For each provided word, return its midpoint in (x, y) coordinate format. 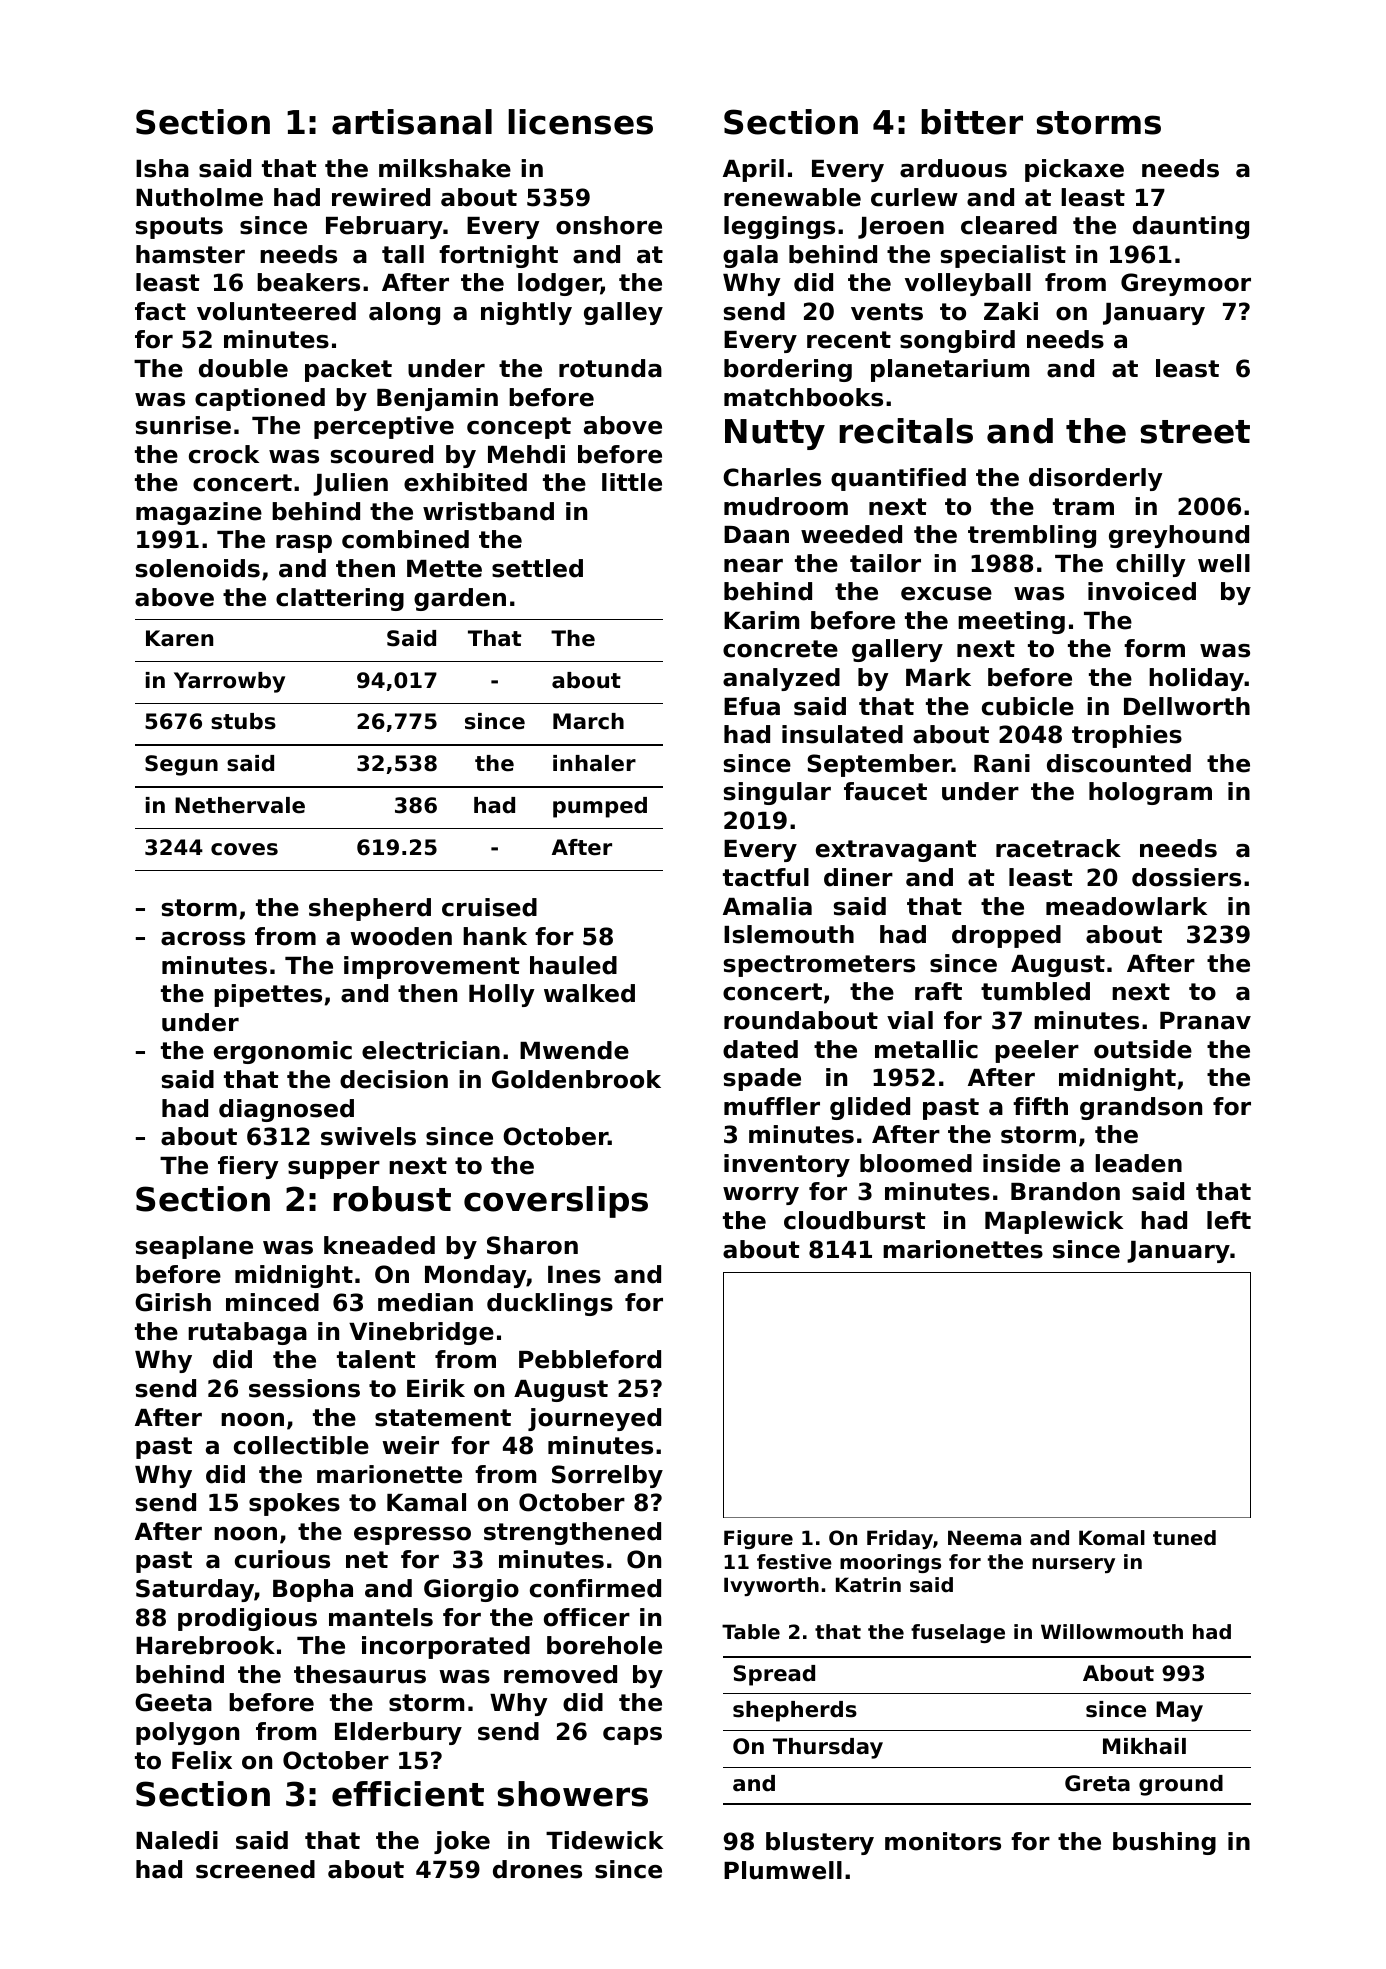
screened (255, 1869)
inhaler (594, 763)
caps (632, 1736)
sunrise (183, 425)
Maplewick (1054, 1222)
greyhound (1179, 536)
